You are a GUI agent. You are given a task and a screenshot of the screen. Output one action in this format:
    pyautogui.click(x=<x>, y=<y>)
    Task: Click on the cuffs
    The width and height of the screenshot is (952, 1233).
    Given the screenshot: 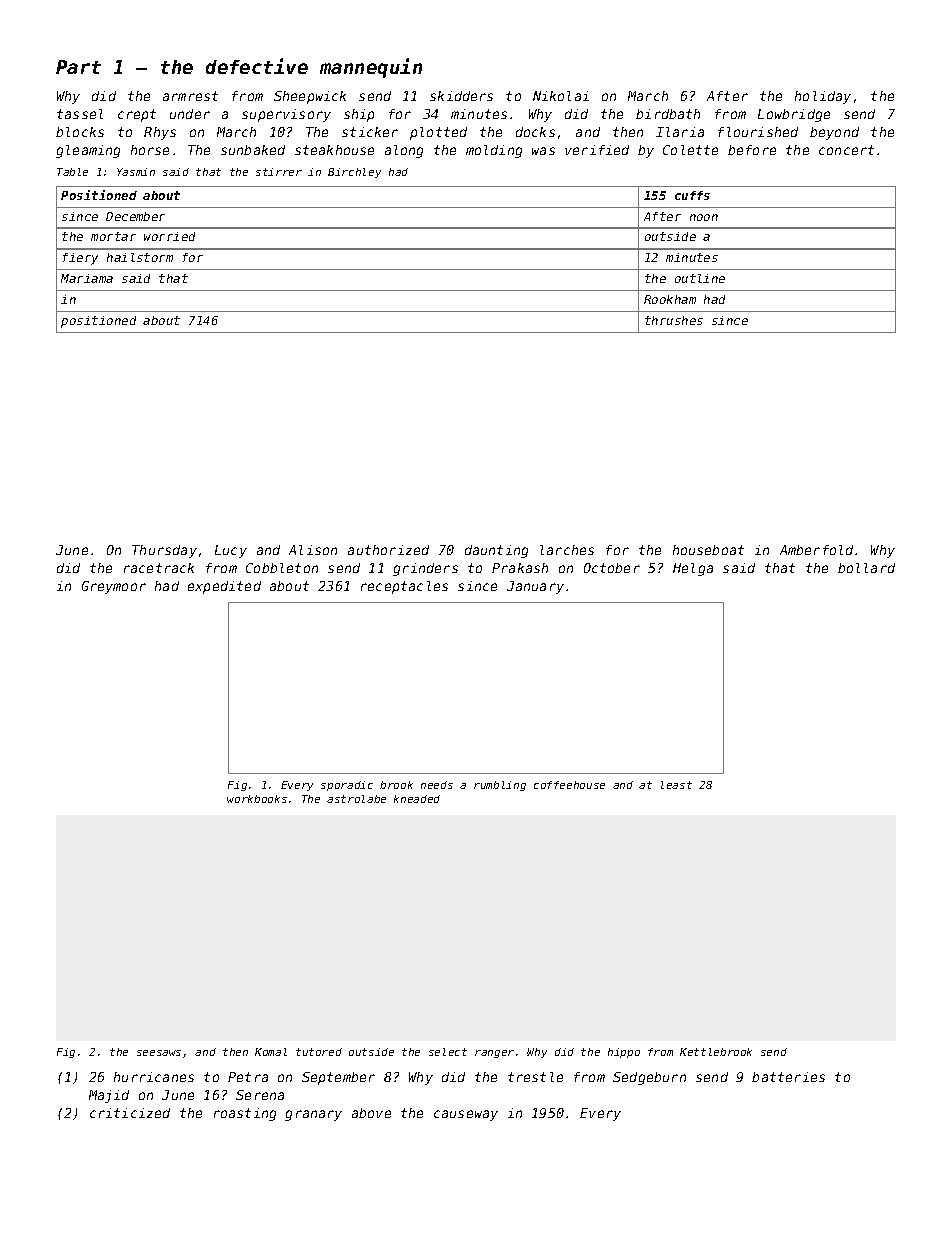 What is the action you would take?
    pyautogui.click(x=692, y=195)
